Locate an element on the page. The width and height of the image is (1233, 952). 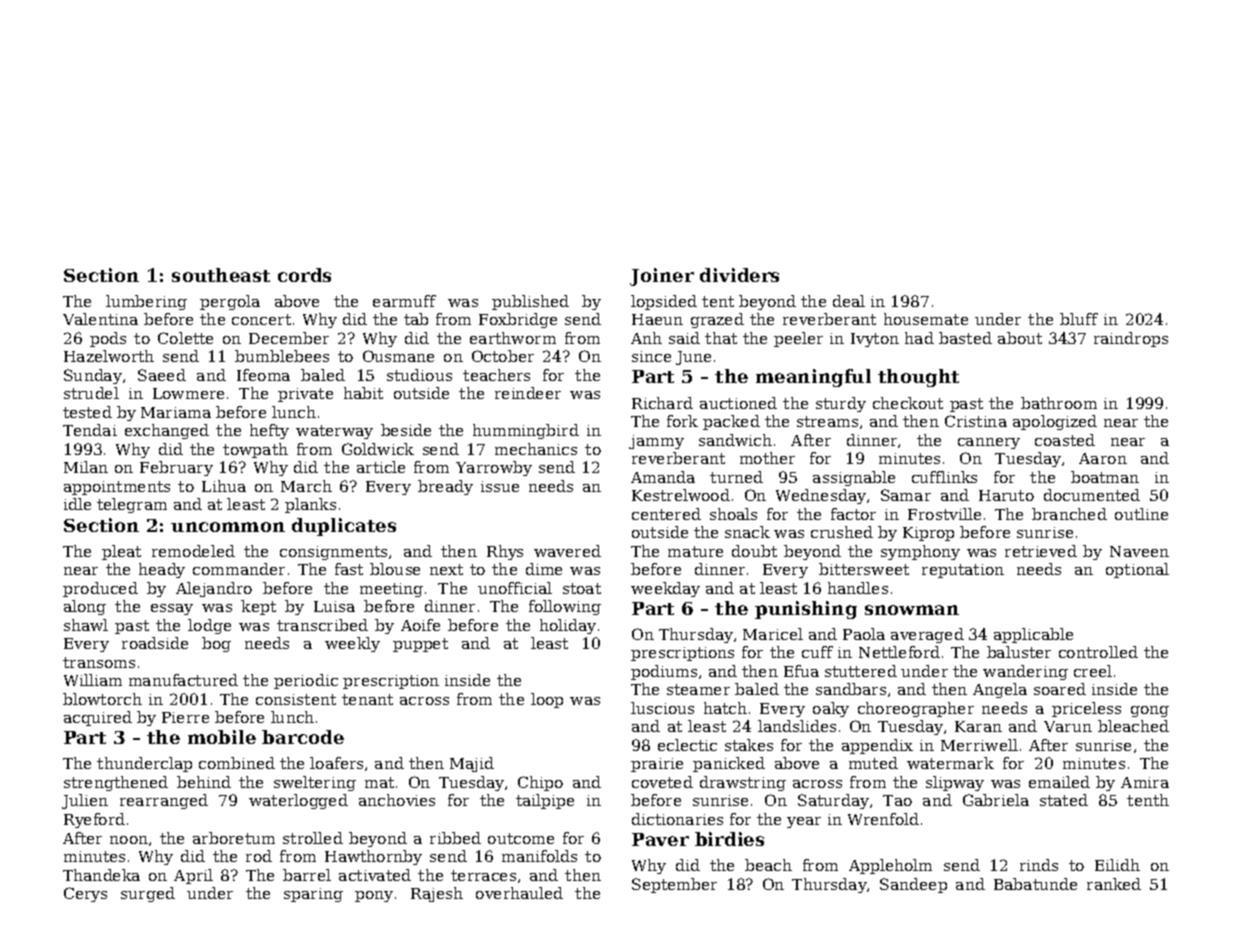
bluff is located at coordinates (1079, 319).
